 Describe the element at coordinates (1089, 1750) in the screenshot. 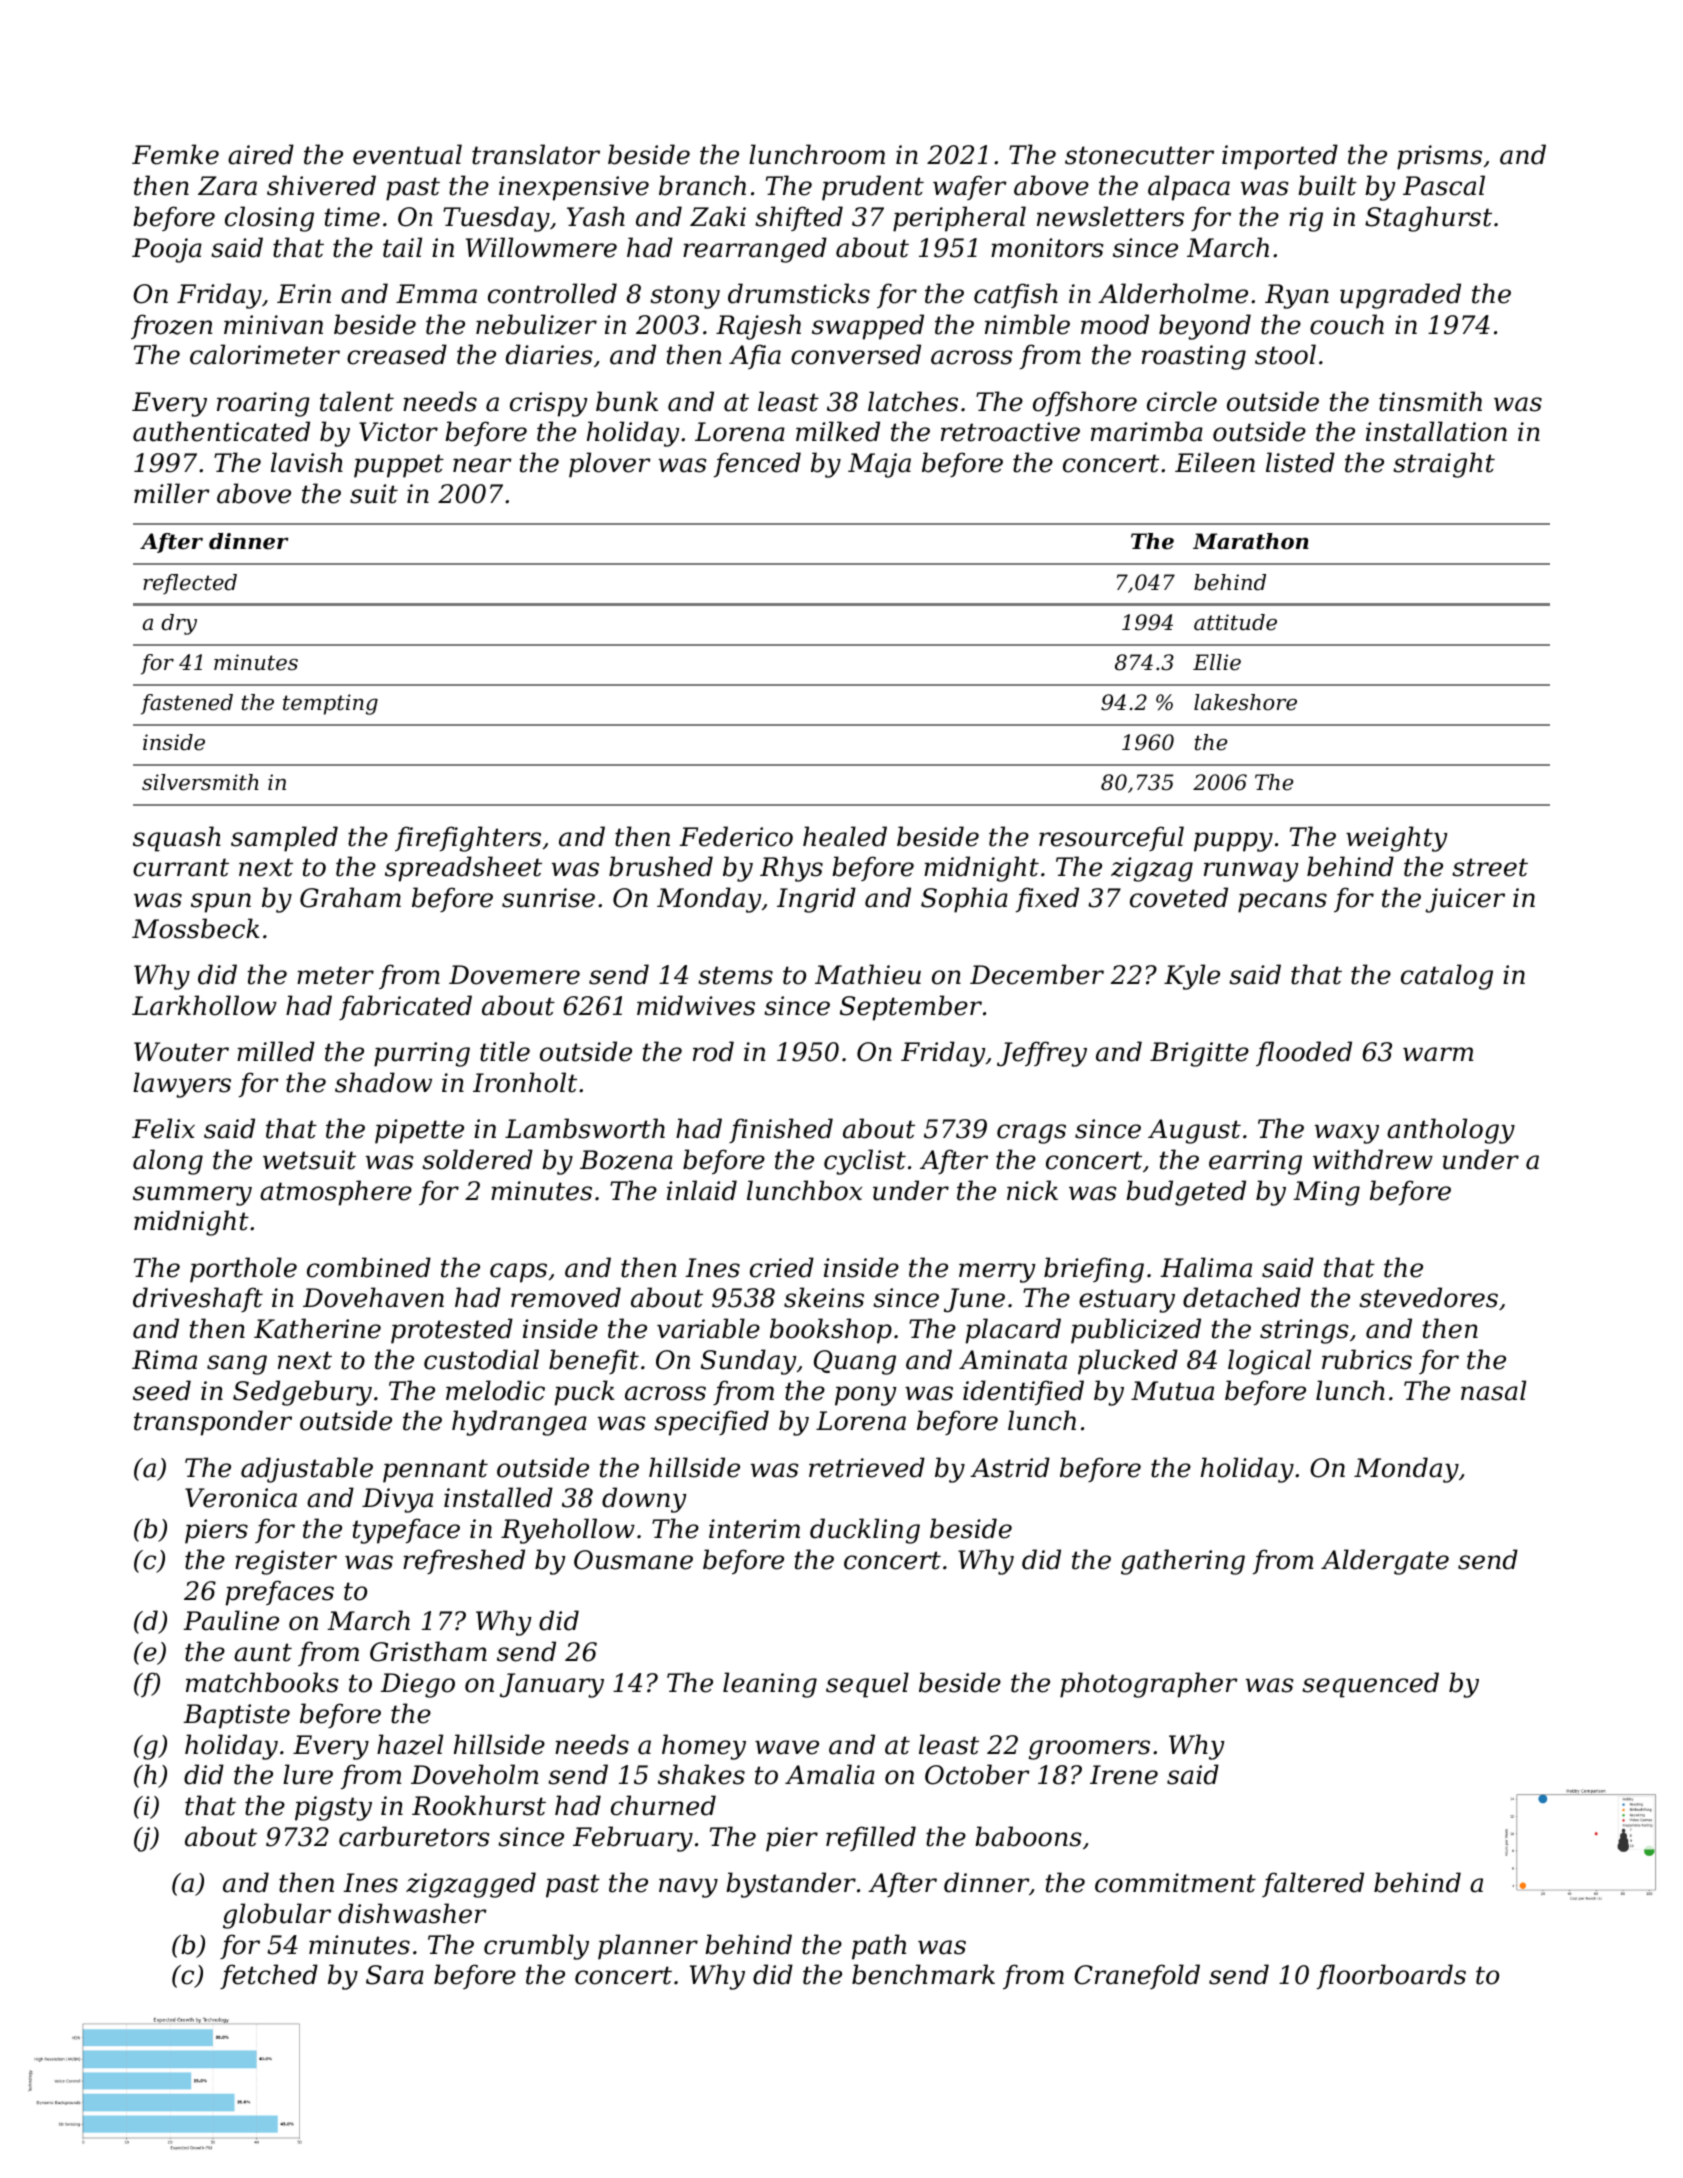

I see `groomers` at that location.
